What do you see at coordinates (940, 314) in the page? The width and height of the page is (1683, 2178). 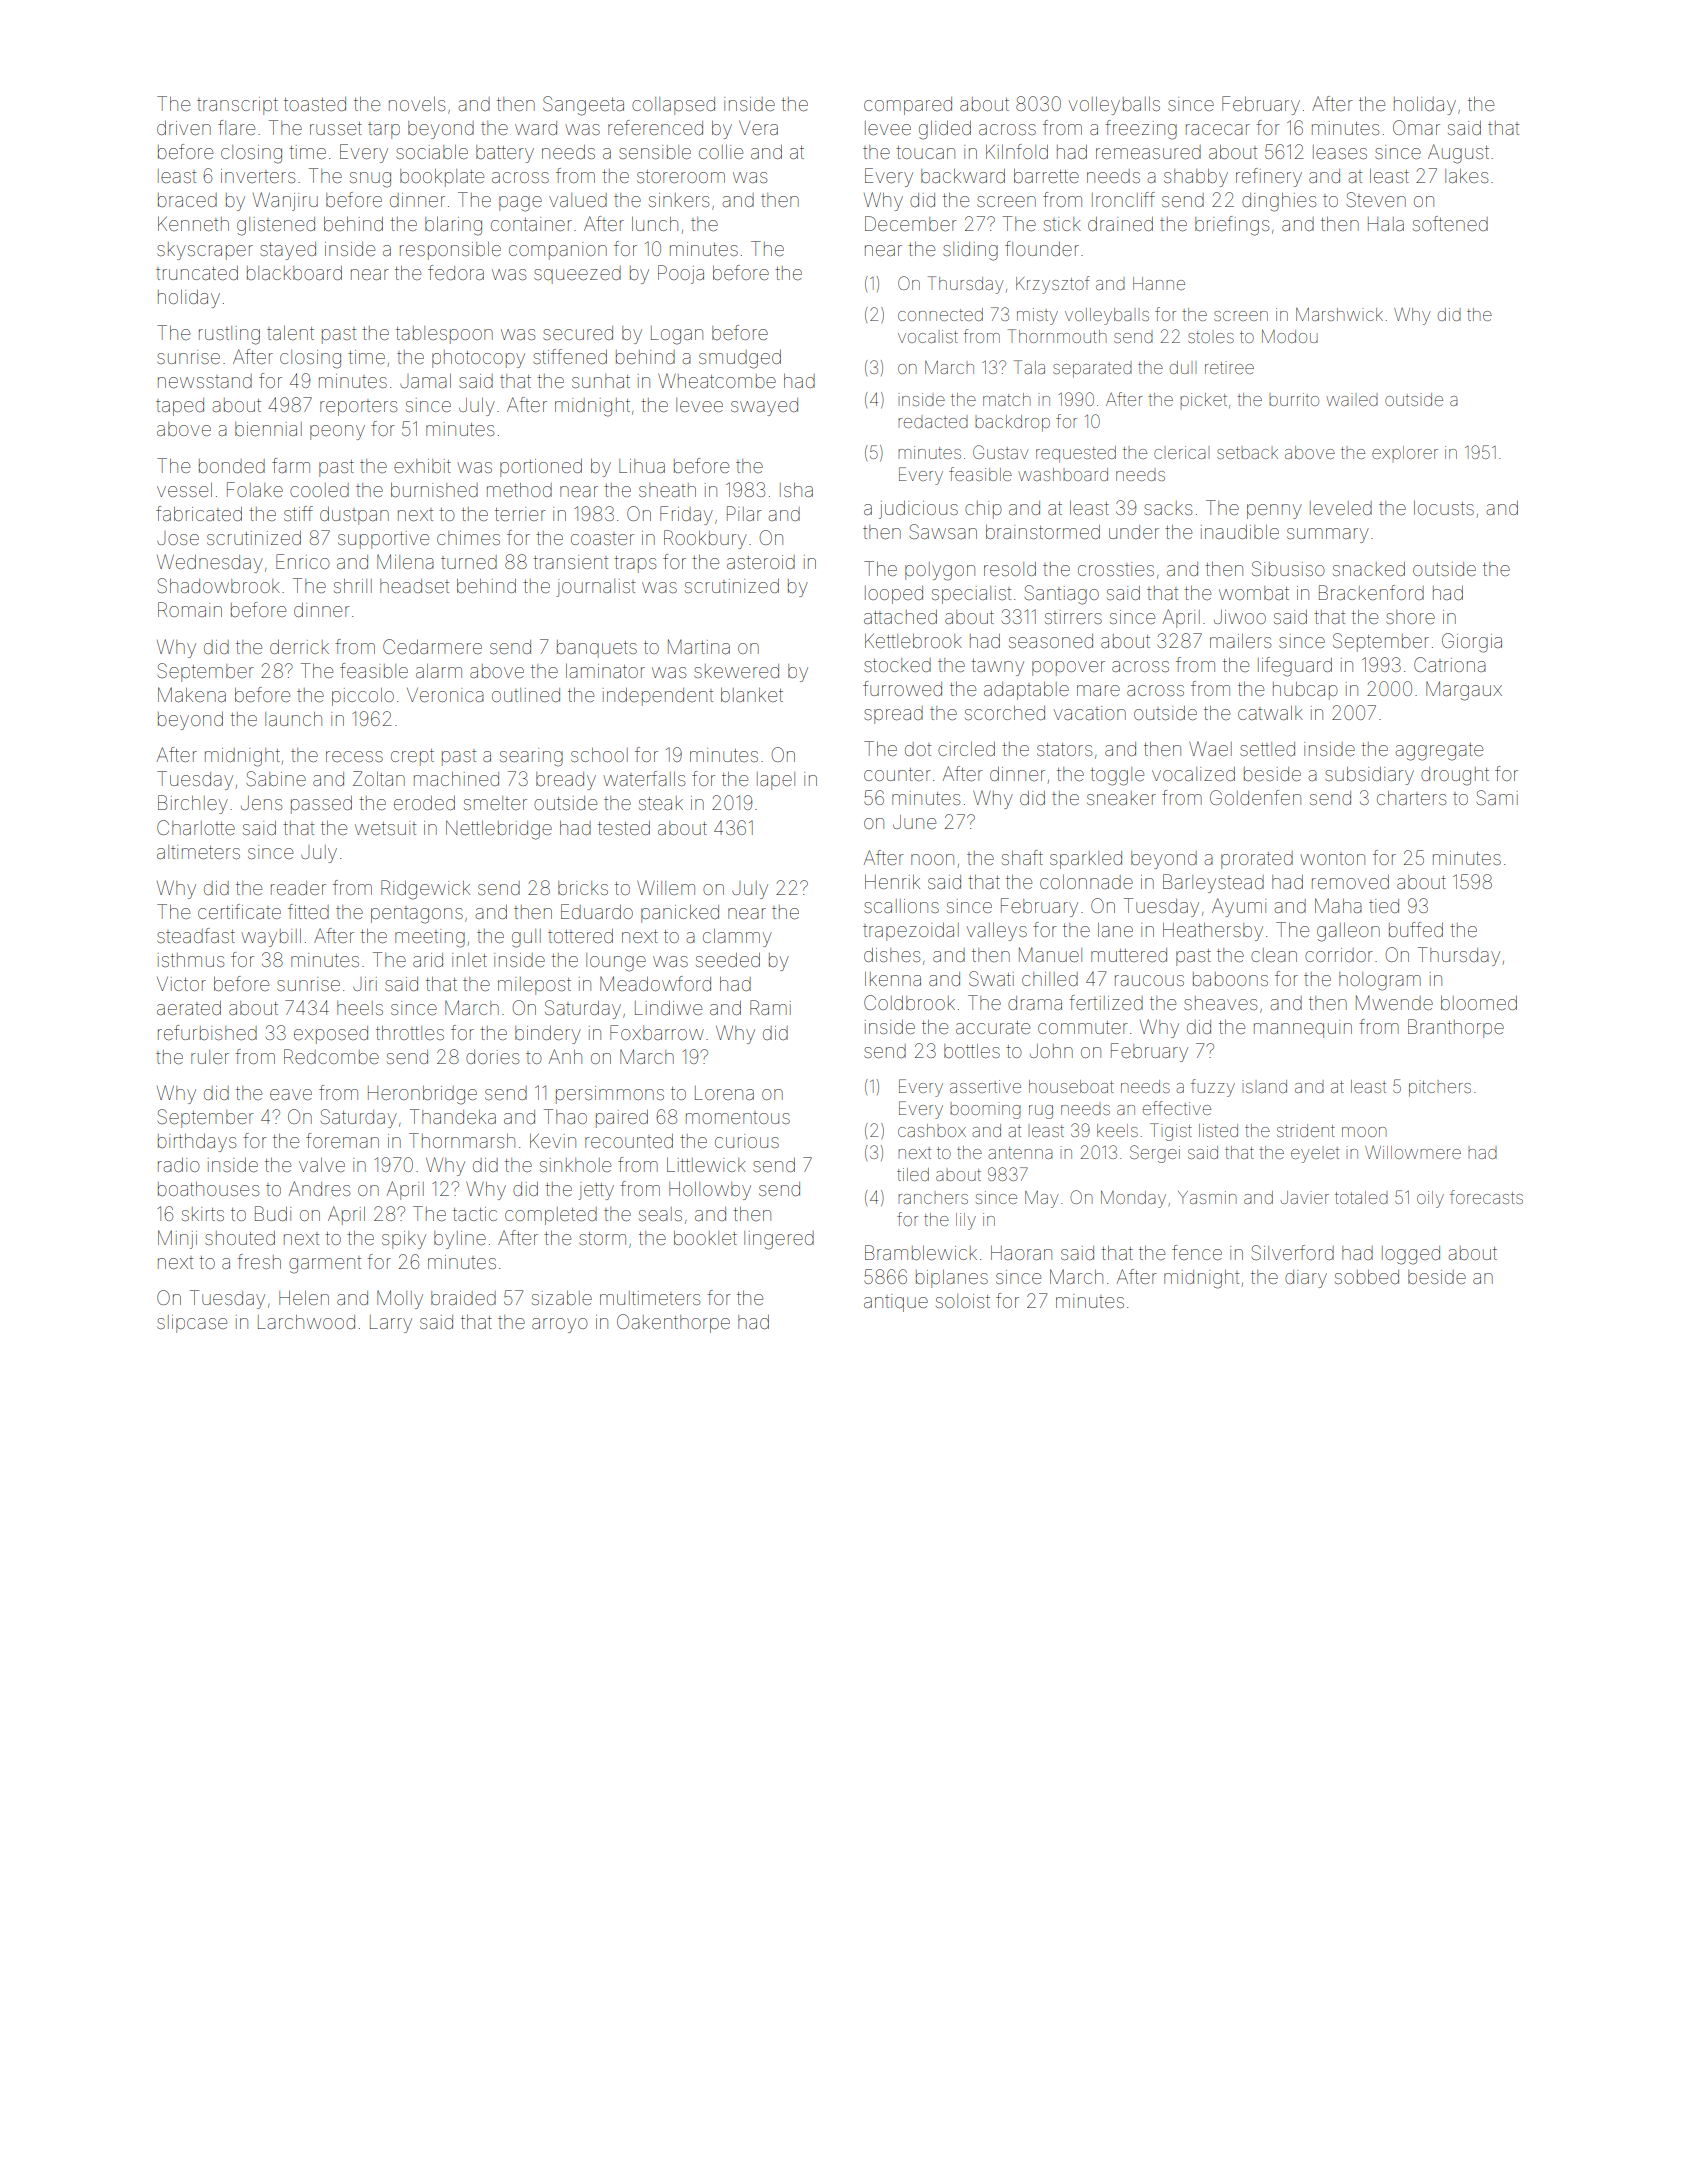 I see `connected` at bounding box center [940, 314].
